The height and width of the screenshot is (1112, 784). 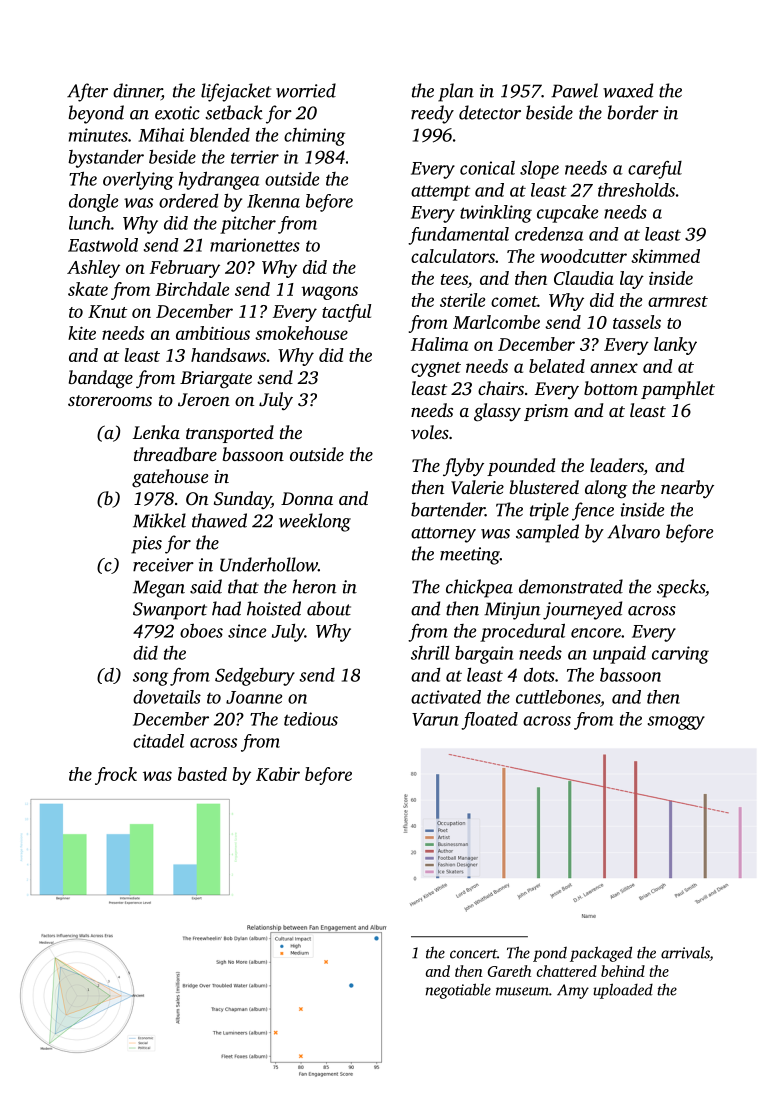 What do you see at coordinates (306, 90) in the screenshot?
I see `worried` at bounding box center [306, 90].
